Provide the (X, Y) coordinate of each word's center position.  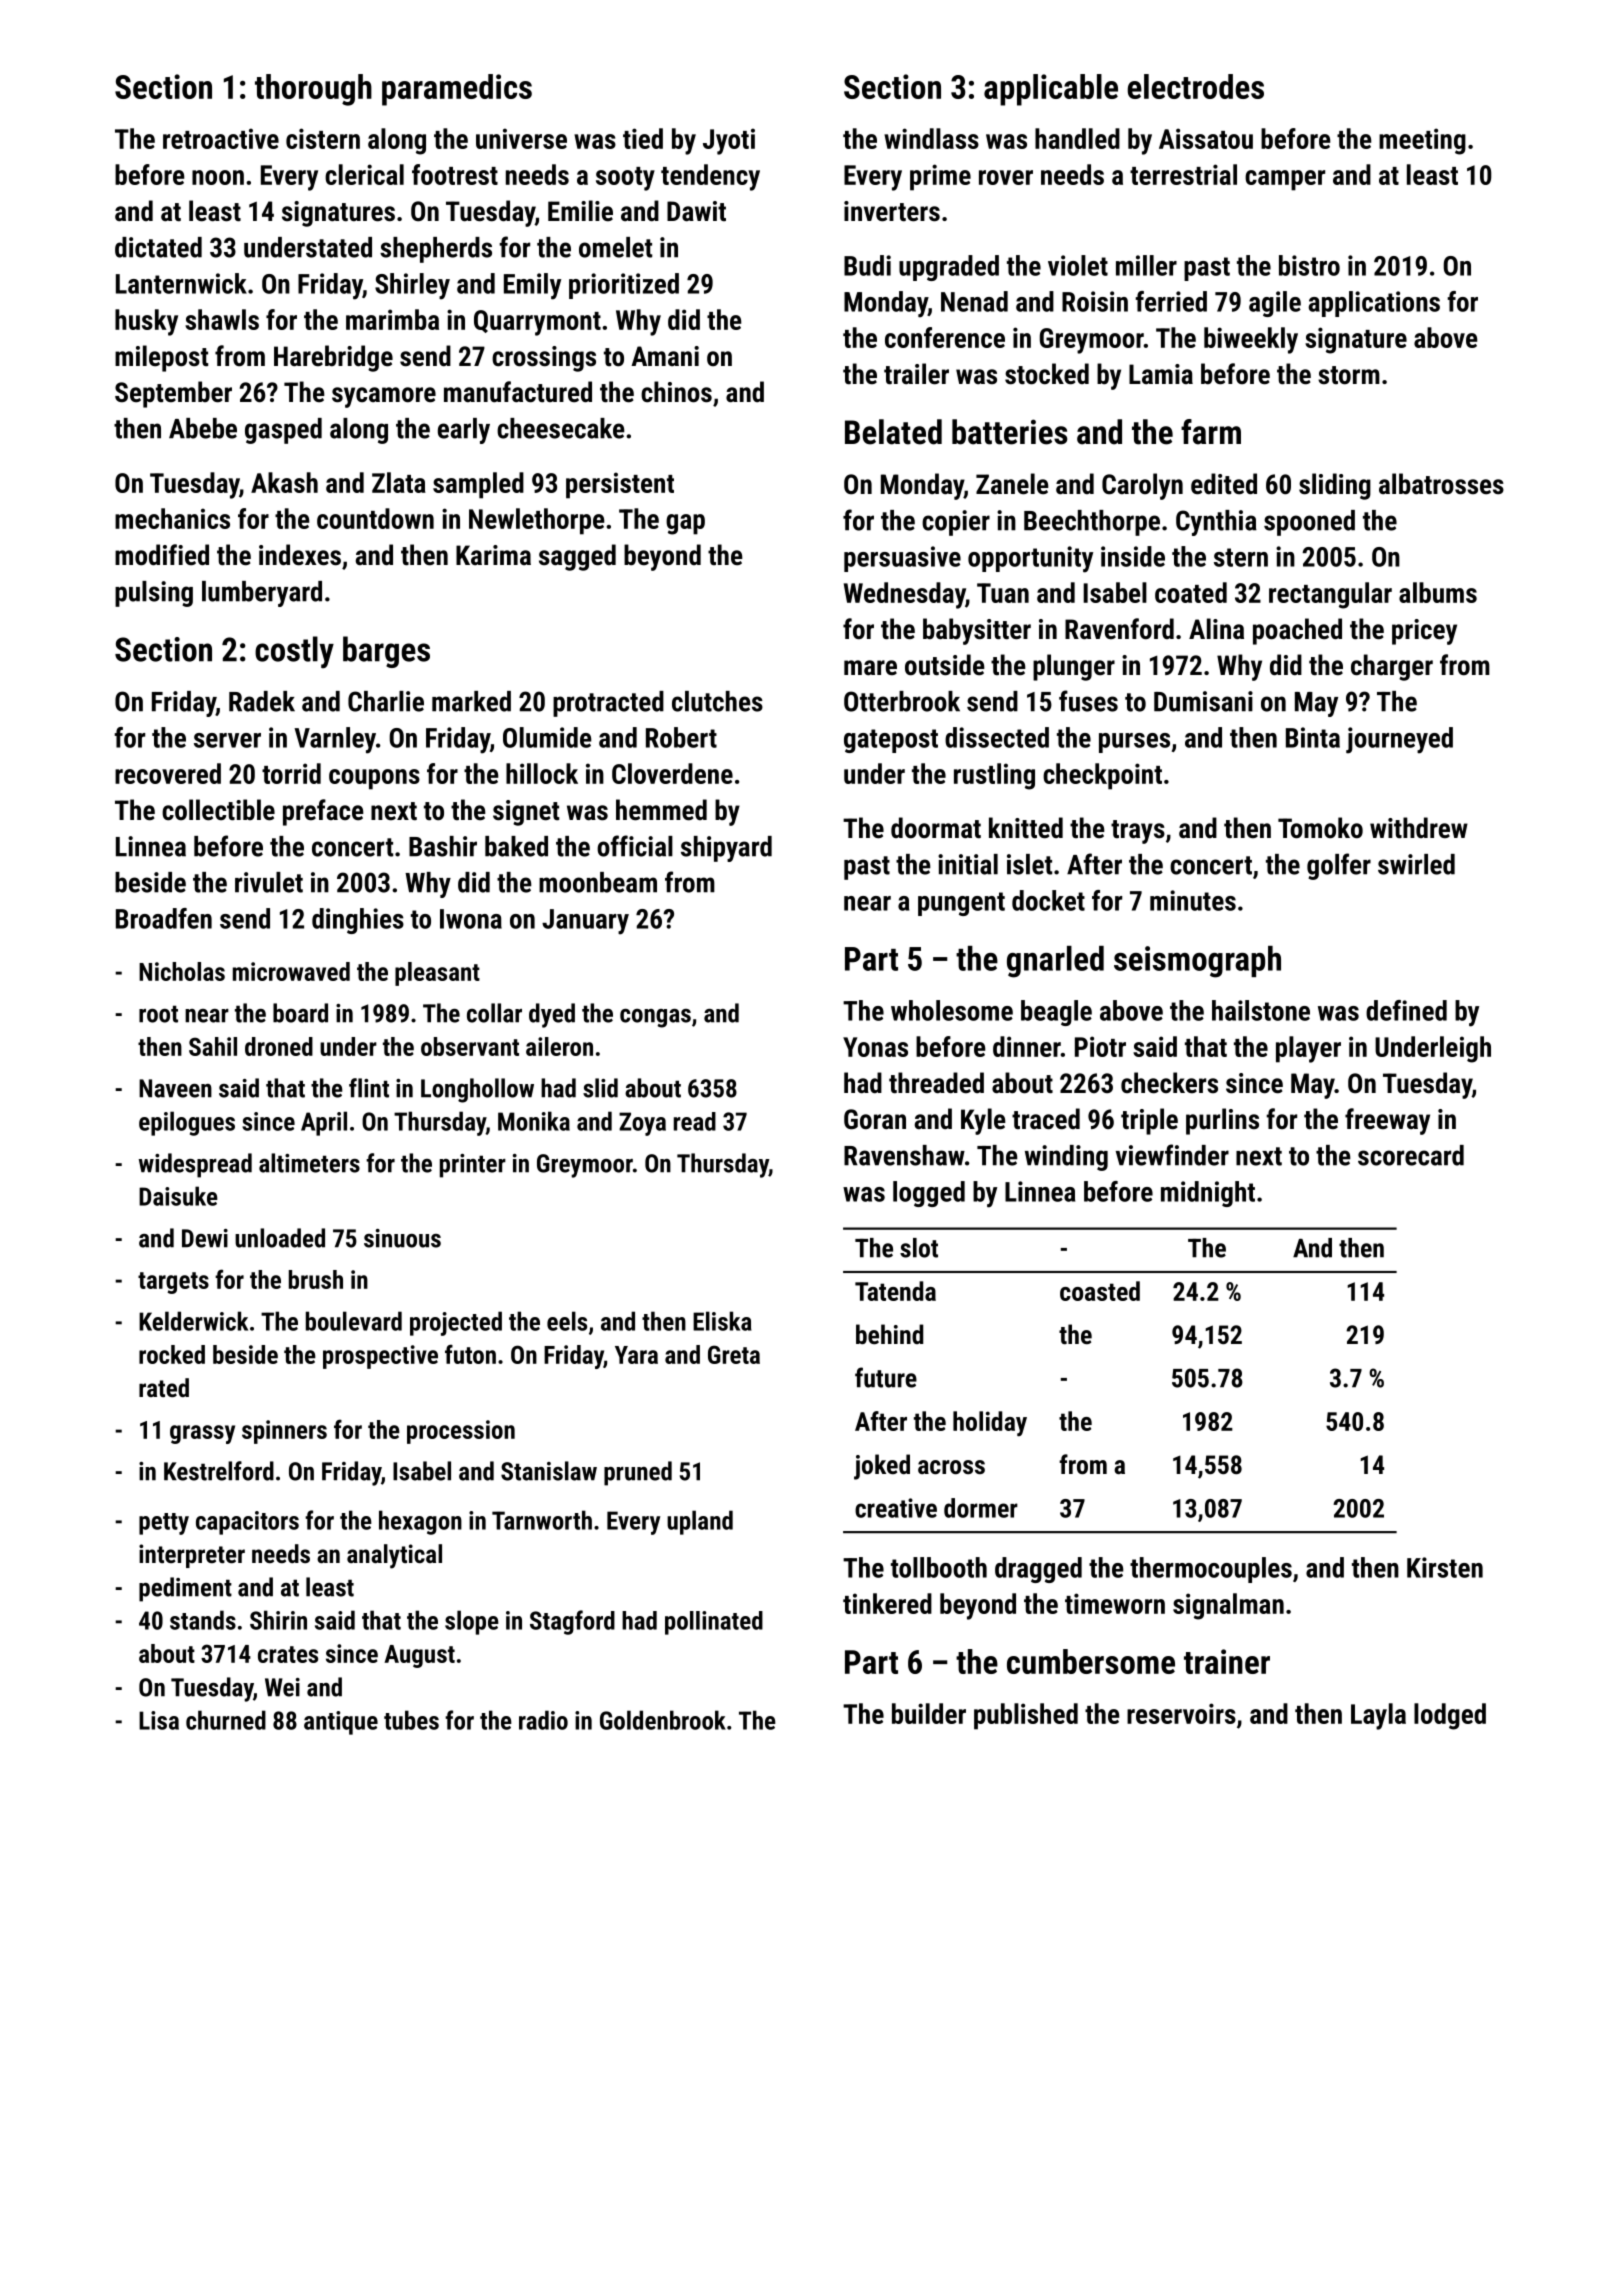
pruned (638, 1473)
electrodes (1195, 86)
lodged (1450, 1716)
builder (929, 1713)
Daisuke (178, 1196)
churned (226, 1720)
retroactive (221, 138)
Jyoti (729, 141)
